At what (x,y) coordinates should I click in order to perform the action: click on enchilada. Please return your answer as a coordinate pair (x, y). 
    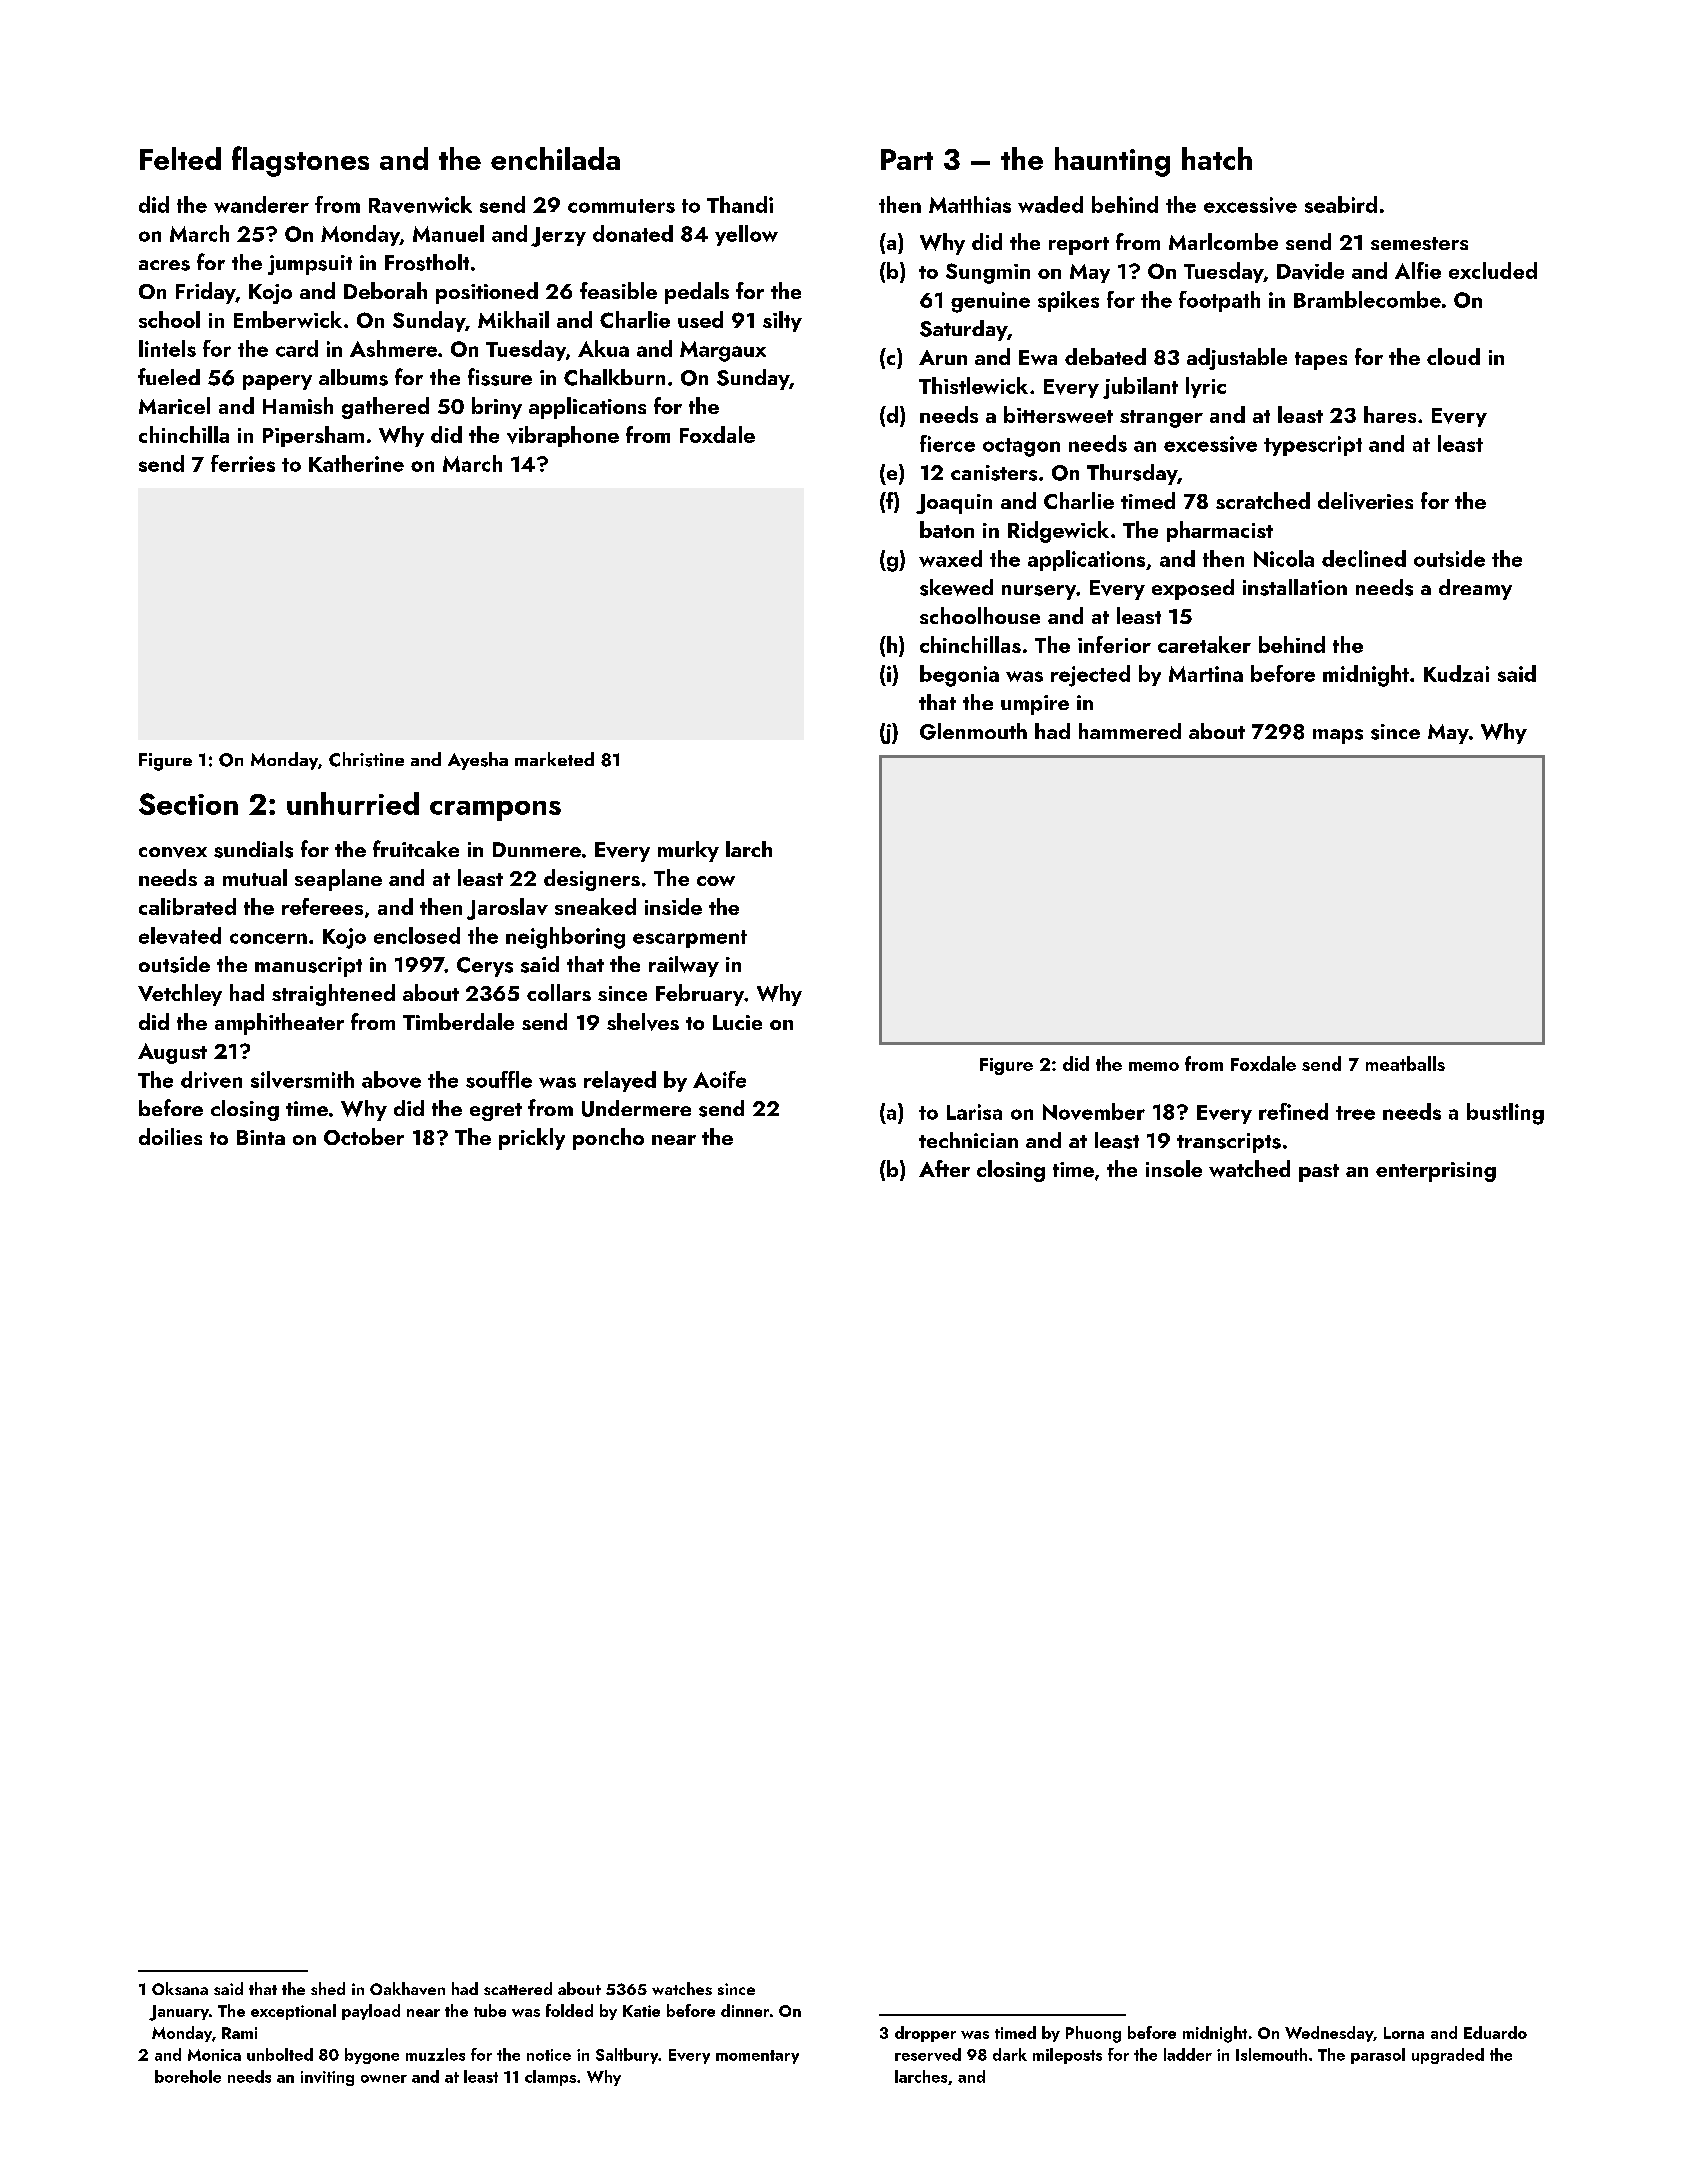
    Looking at the image, I should click on (555, 158).
